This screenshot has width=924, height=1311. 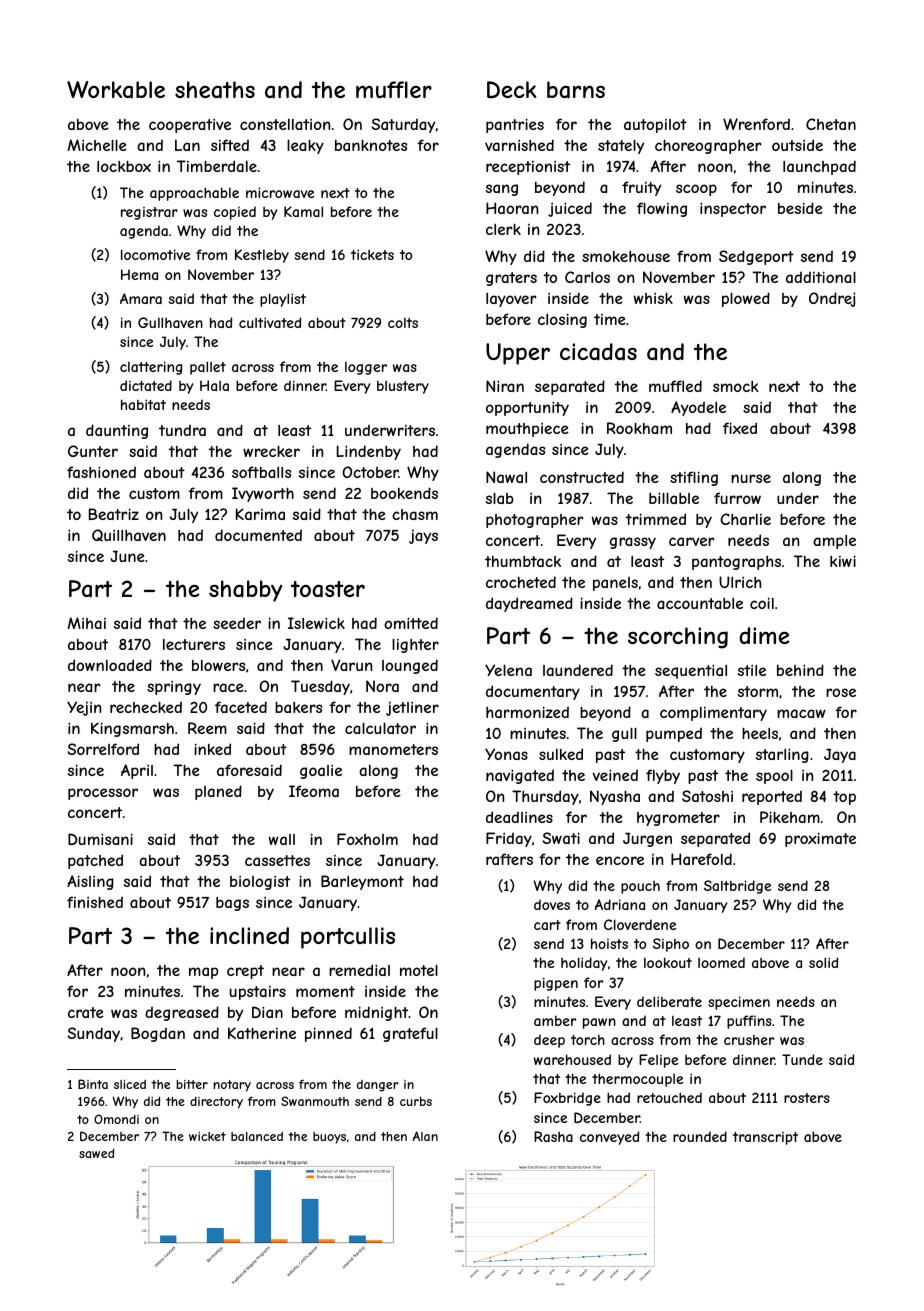 What do you see at coordinates (190, 126) in the screenshot?
I see `cooperative` at bounding box center [190, 126].
